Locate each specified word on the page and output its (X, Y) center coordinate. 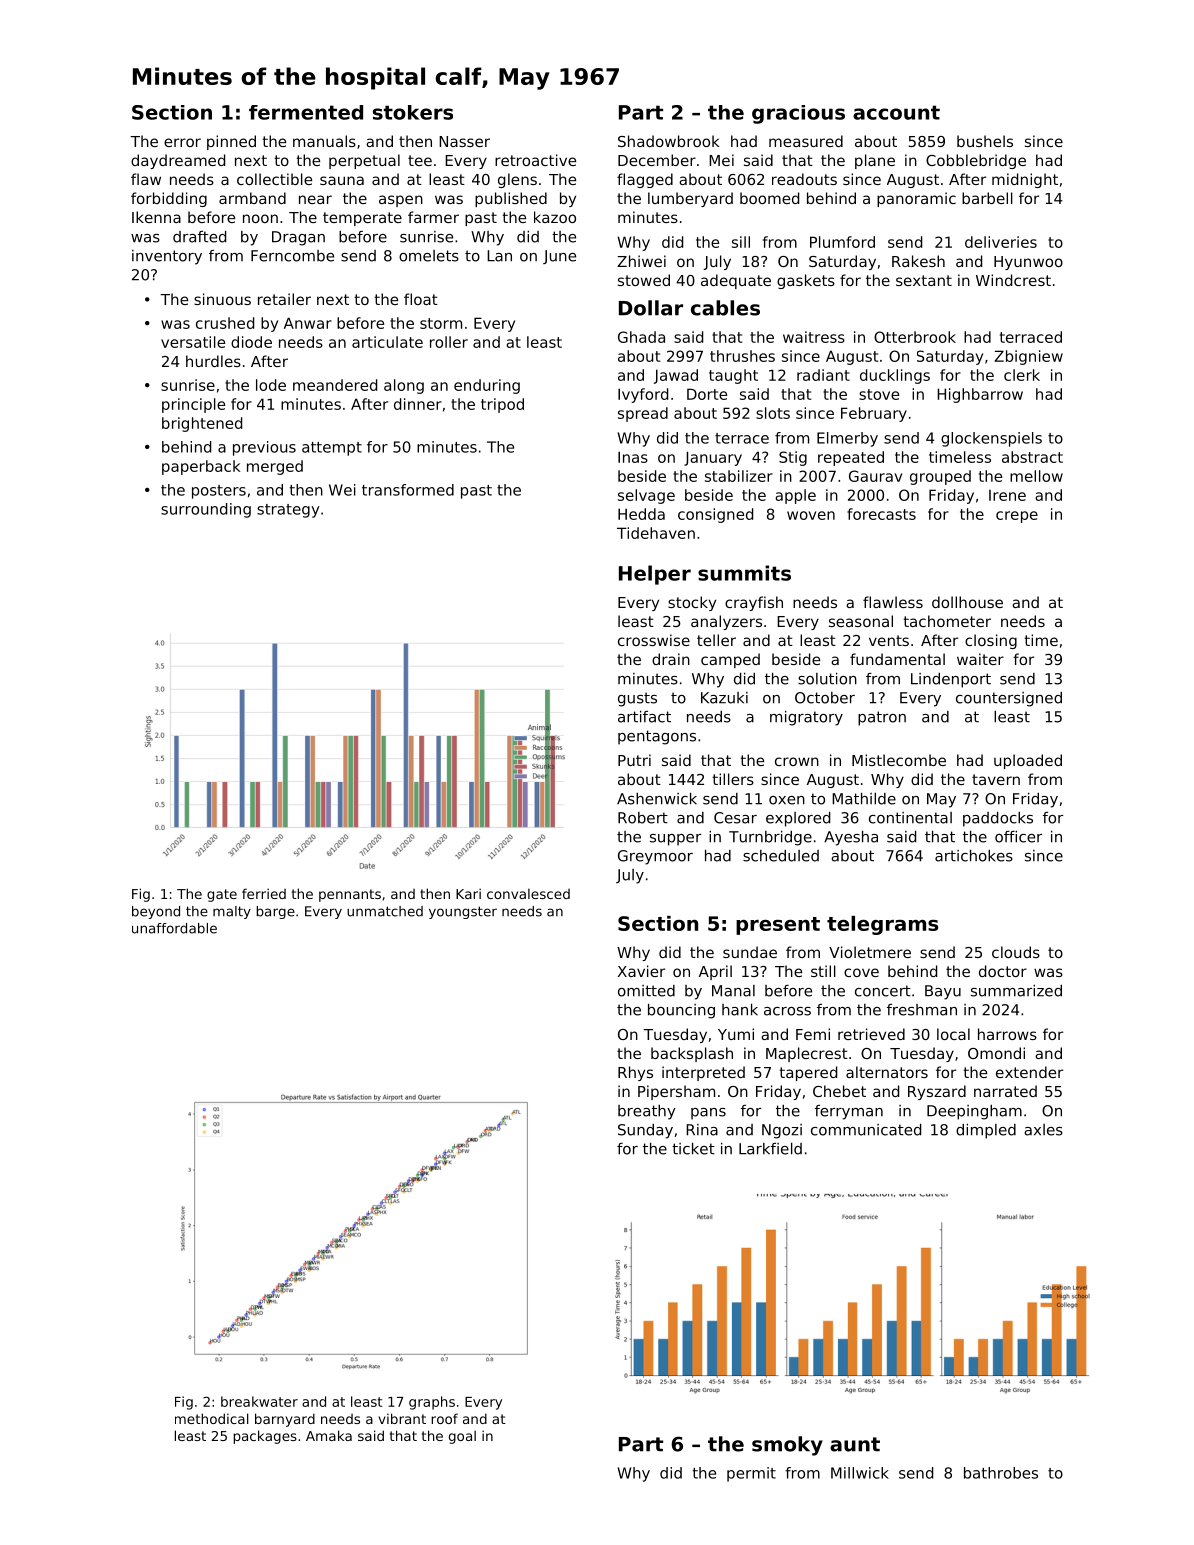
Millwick (860, 1473)
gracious (798, 114)
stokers (413, 112)
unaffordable (174, 928)
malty (232, 912)
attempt (332, 449)
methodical (212, 1418)
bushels (985, 141)
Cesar (735, 818)
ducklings (895, 376)
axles (1043, 1130)
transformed (408, 490)
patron (882, 718)
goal (462, 1437)
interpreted (703, 1073)
